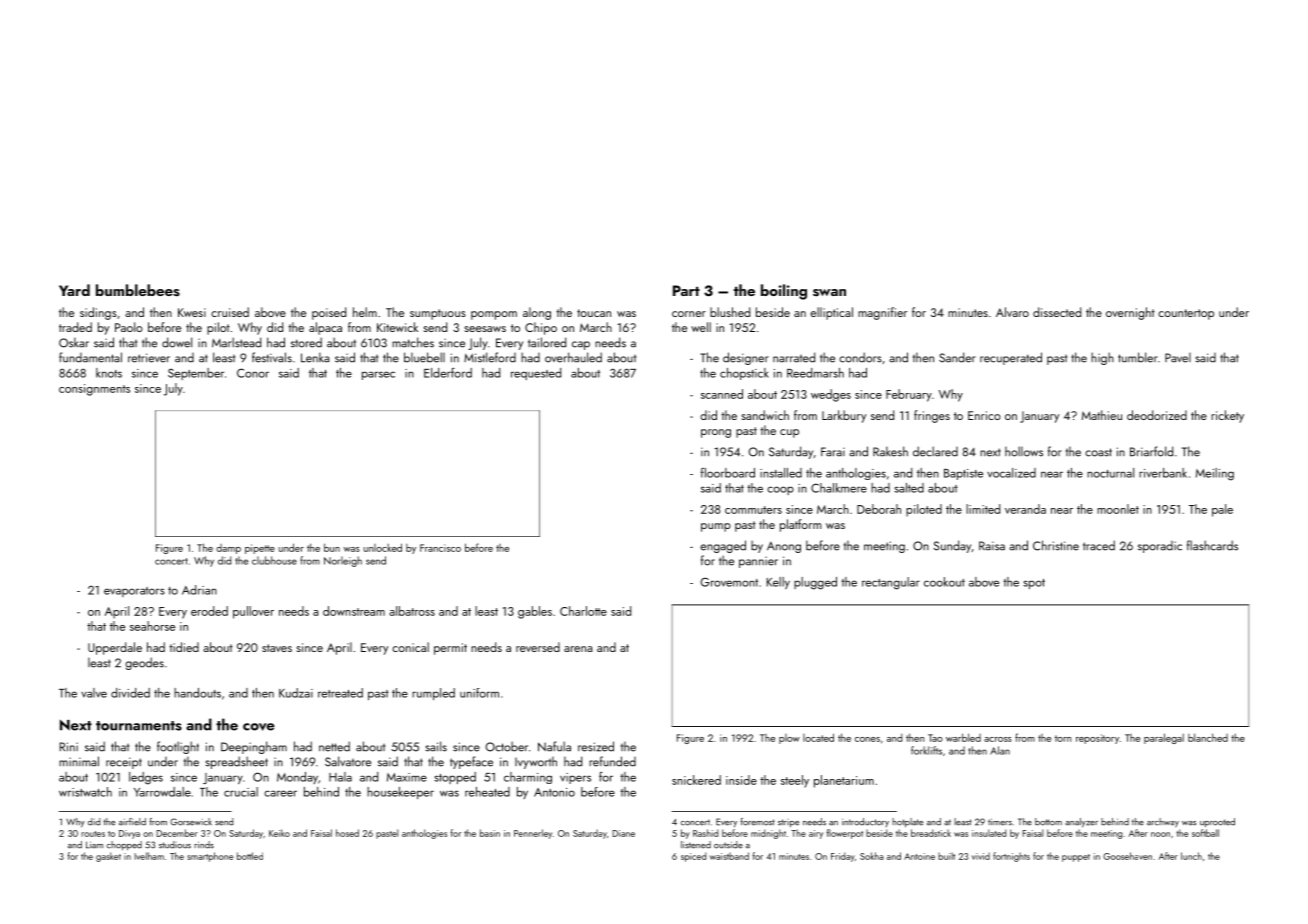 This screenshot has height=924, width=1308. I want to click on wristwatch, so click(85, 792).
